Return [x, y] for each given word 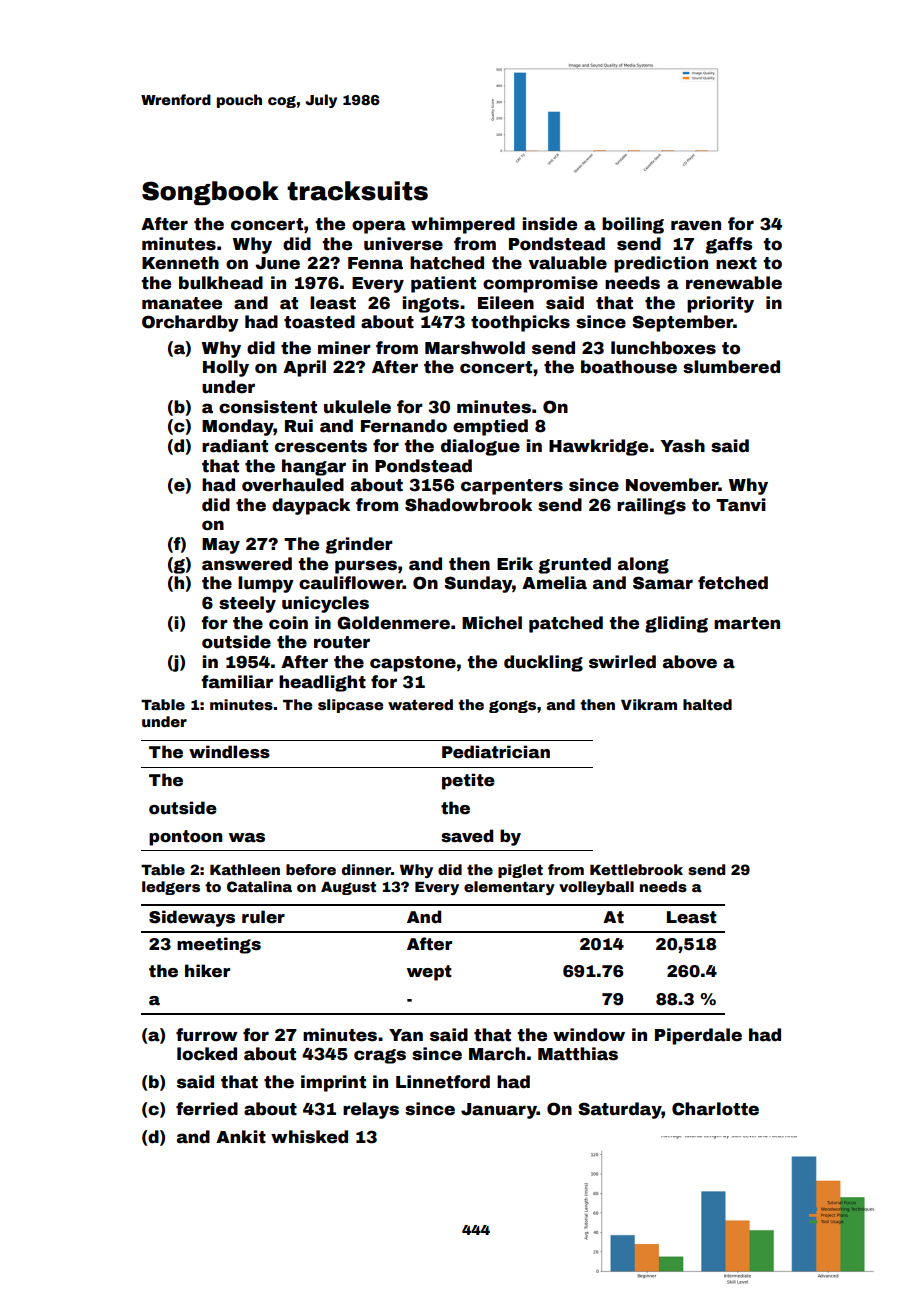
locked [207, 1054]
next [736, 263]
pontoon [185, 838]
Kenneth [180, 263]
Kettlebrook [636, 869]
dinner [366, 869]
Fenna [375, 263]
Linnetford [443, 1082]
